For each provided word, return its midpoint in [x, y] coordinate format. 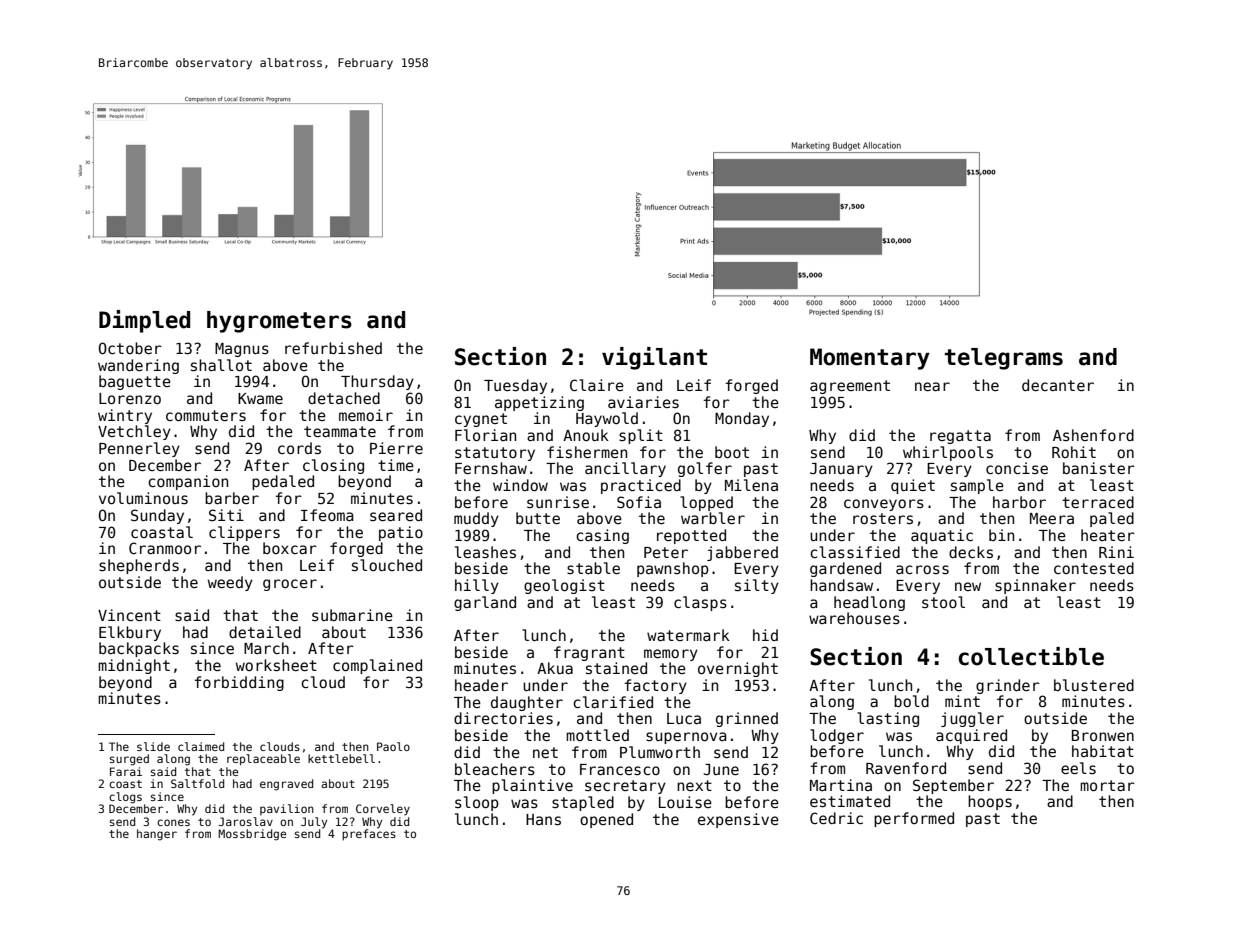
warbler [713, 518]
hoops [990, 802]
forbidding [239, 683]
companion [188, 482]
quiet [913, 486]
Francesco [620, 769]
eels [1078, 768]
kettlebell [341, 758]
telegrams [1004, 359]
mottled [597, 735]
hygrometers [279, 322]
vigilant [654, 358]
